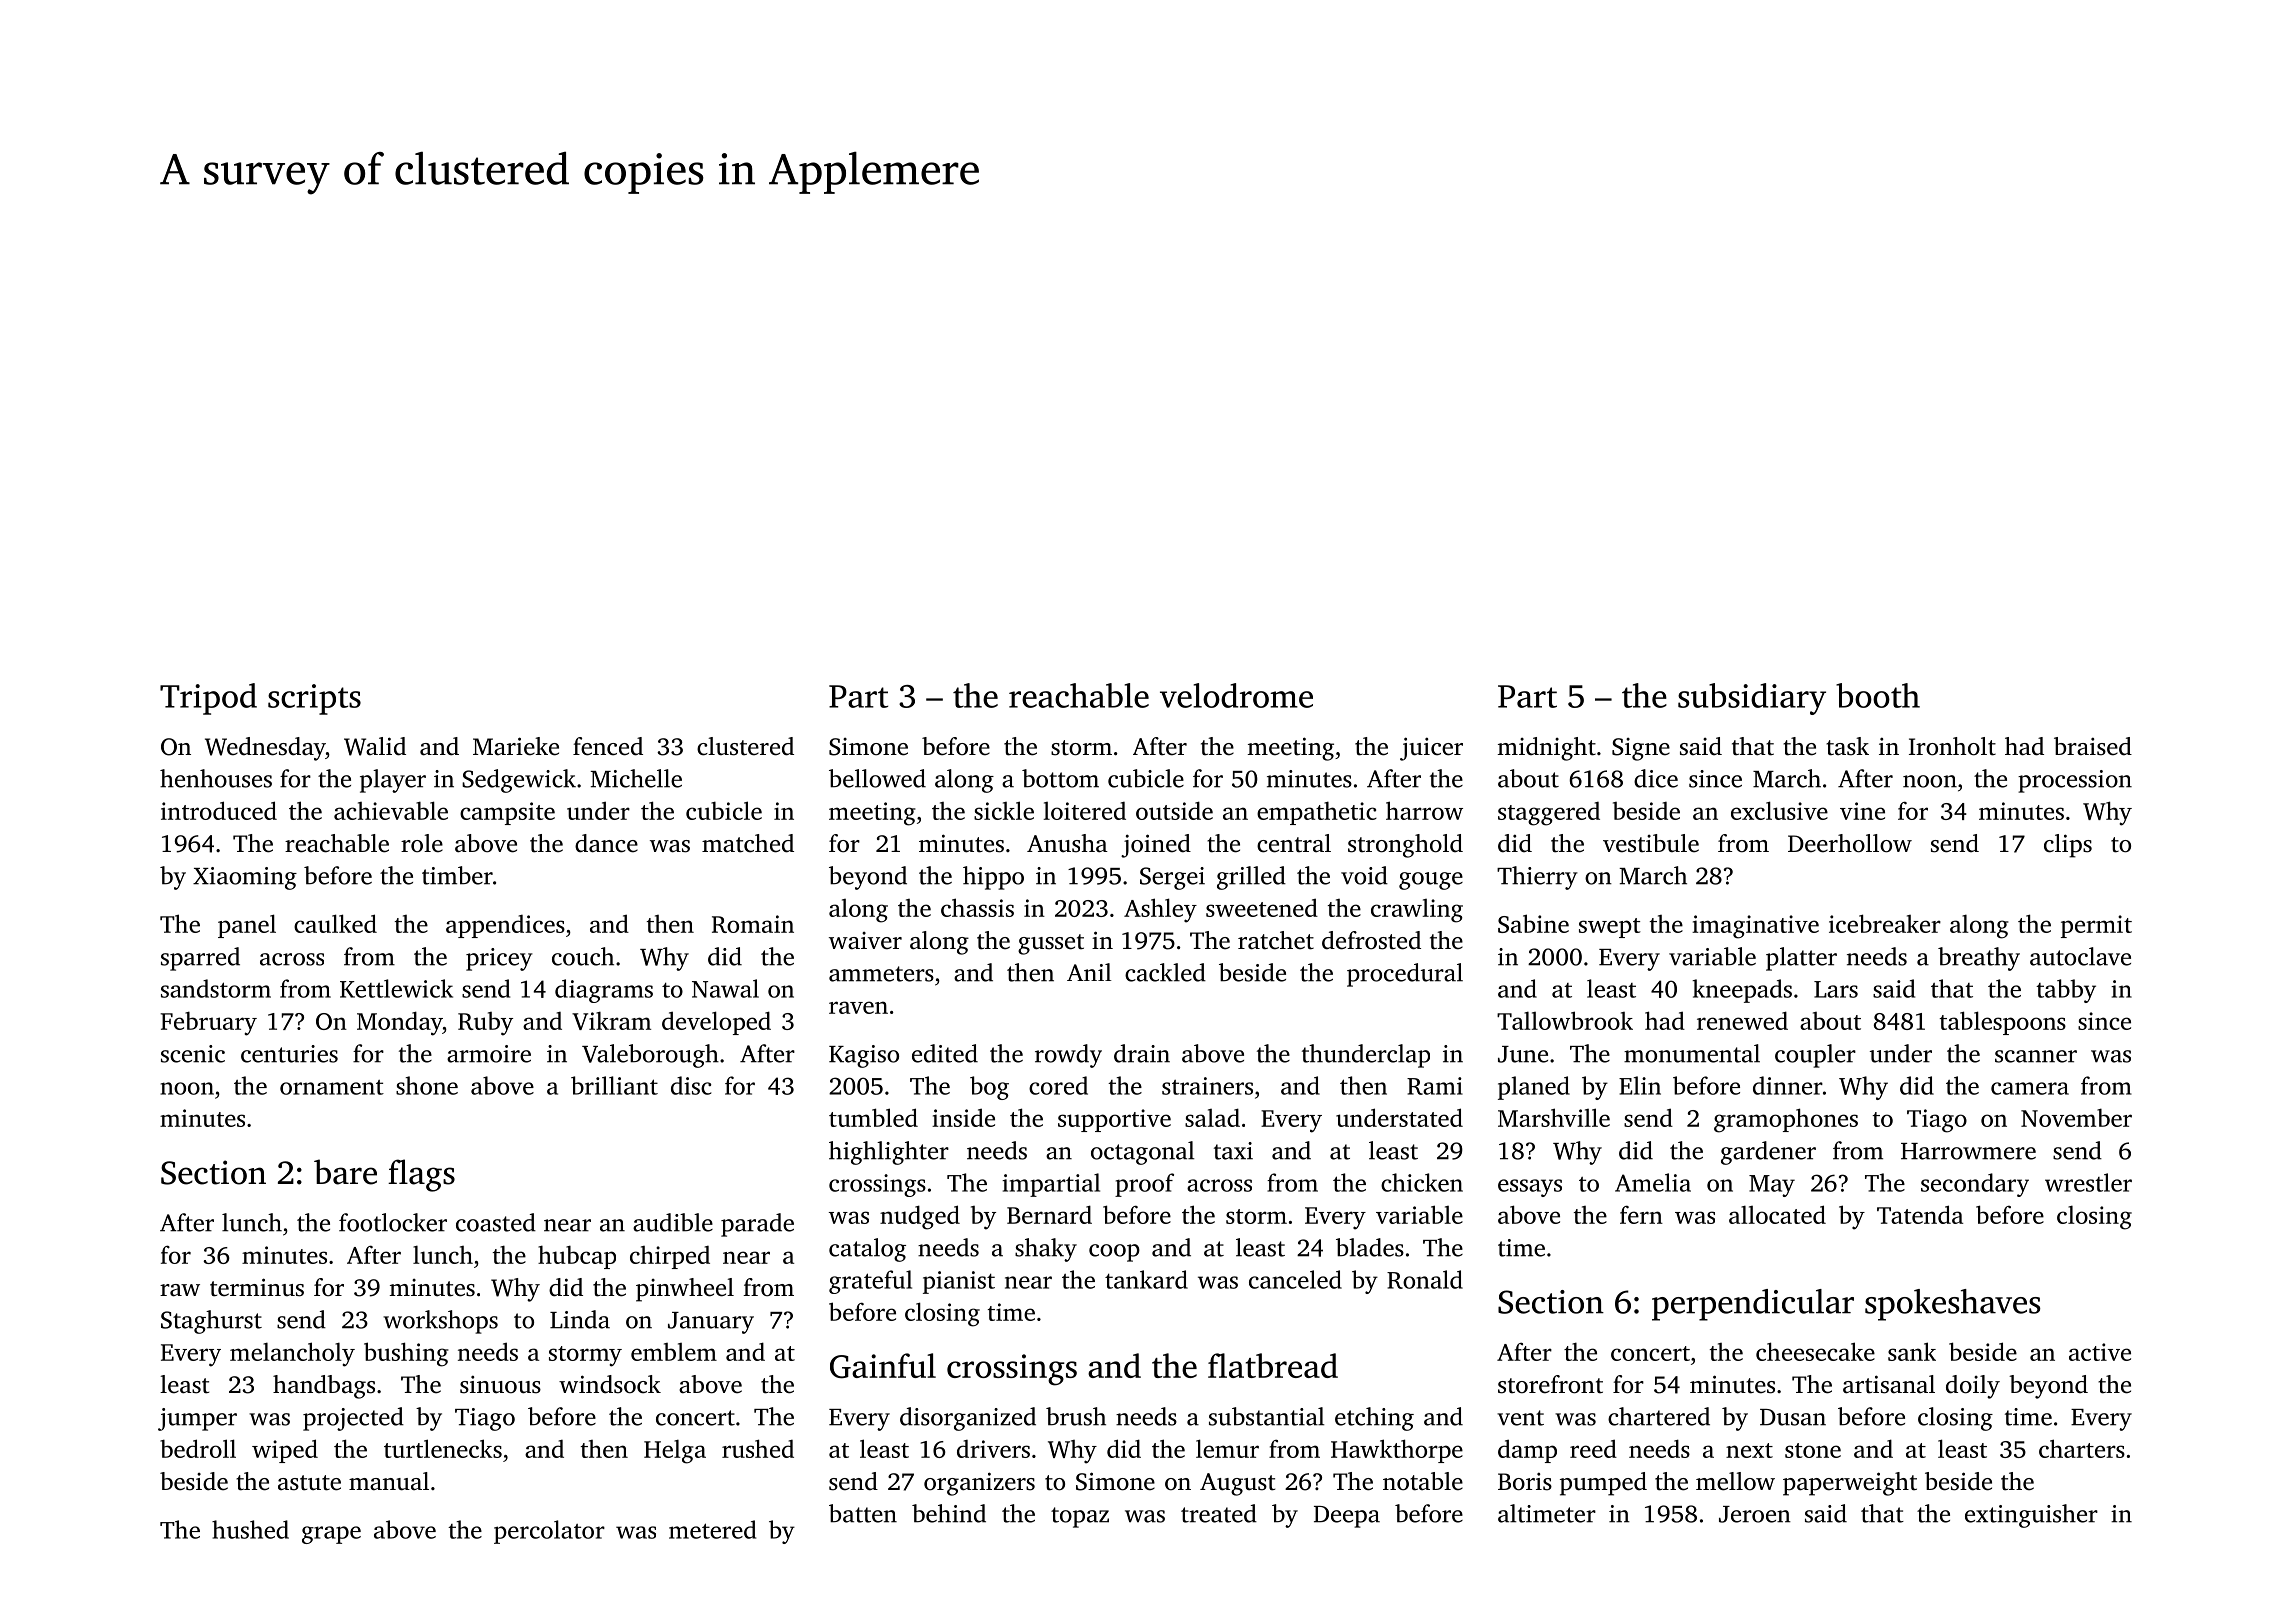 This screenshot has height=1620, width=2292. Describe the element at coordinates (197, 1419) in the screenshot. I see `jumper` at that location.
